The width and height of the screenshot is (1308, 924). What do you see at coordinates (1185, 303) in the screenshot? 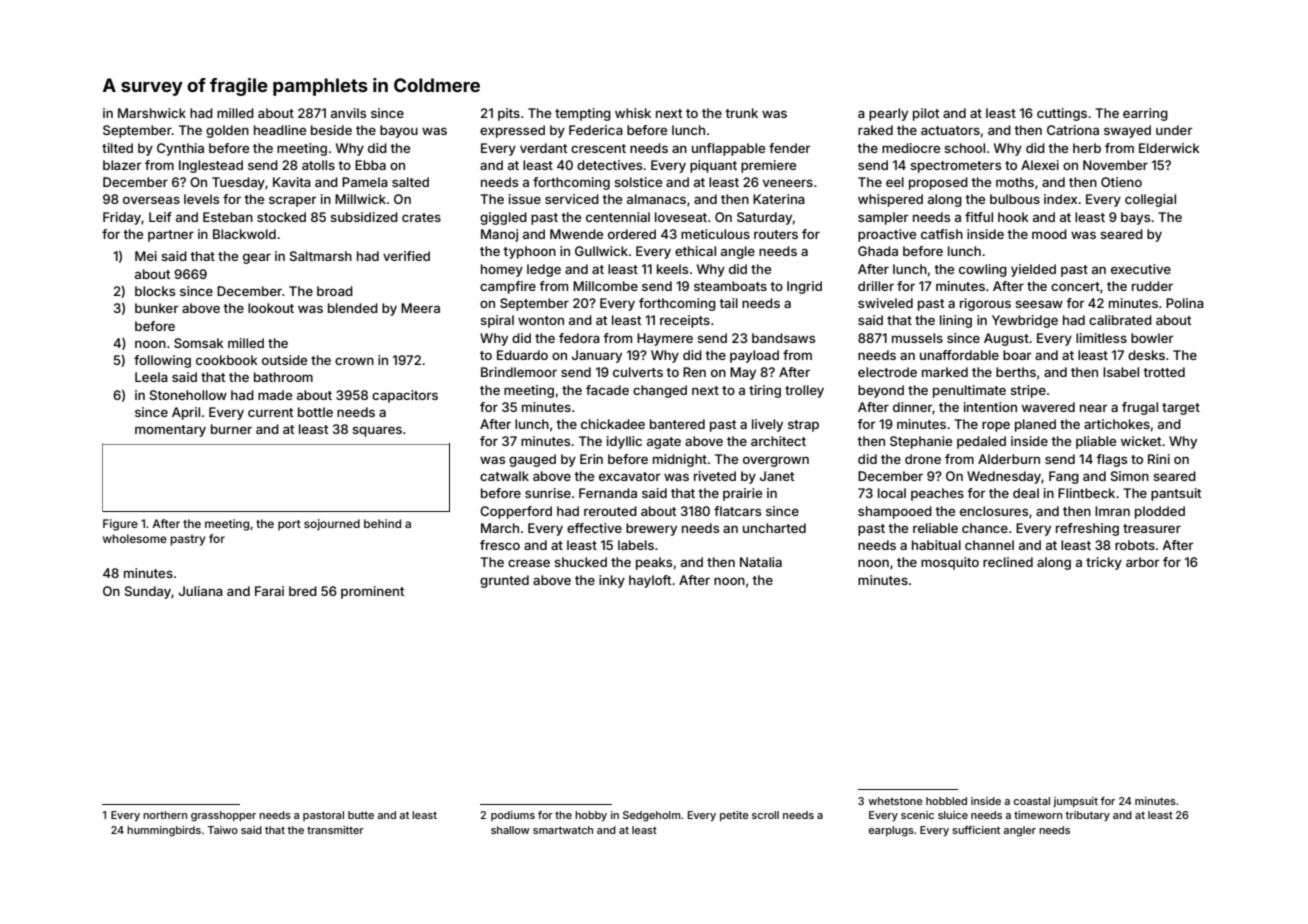
I see `Polina` at bounding box center [1185, 303].
